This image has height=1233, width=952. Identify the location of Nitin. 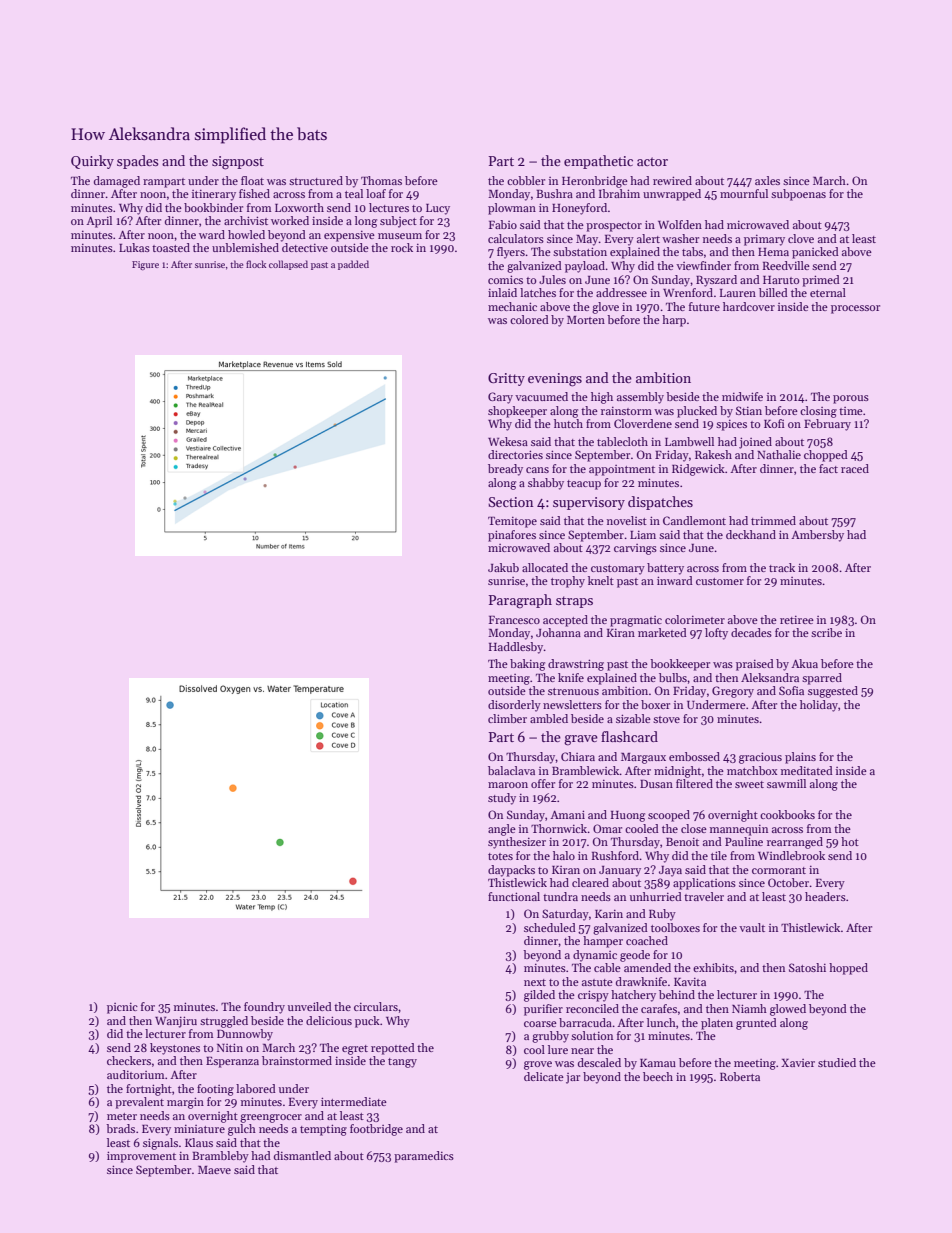
(230, 1047).
